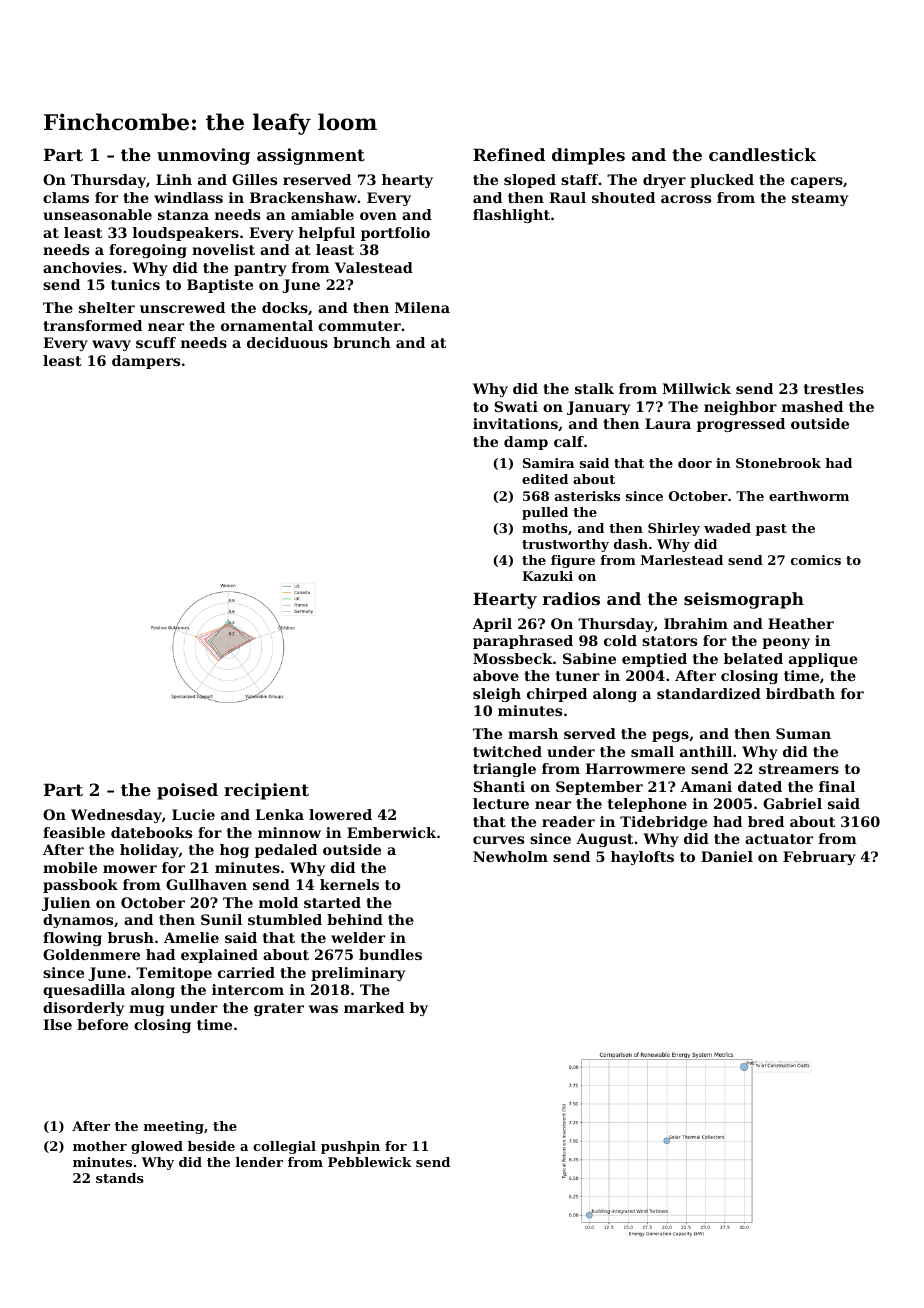 The width and height of the screenshot is (924, 1308). What do you see at coordinates (511, 216) in the screenshot?
I see `flashlight` at bounding box center [511, 216].
